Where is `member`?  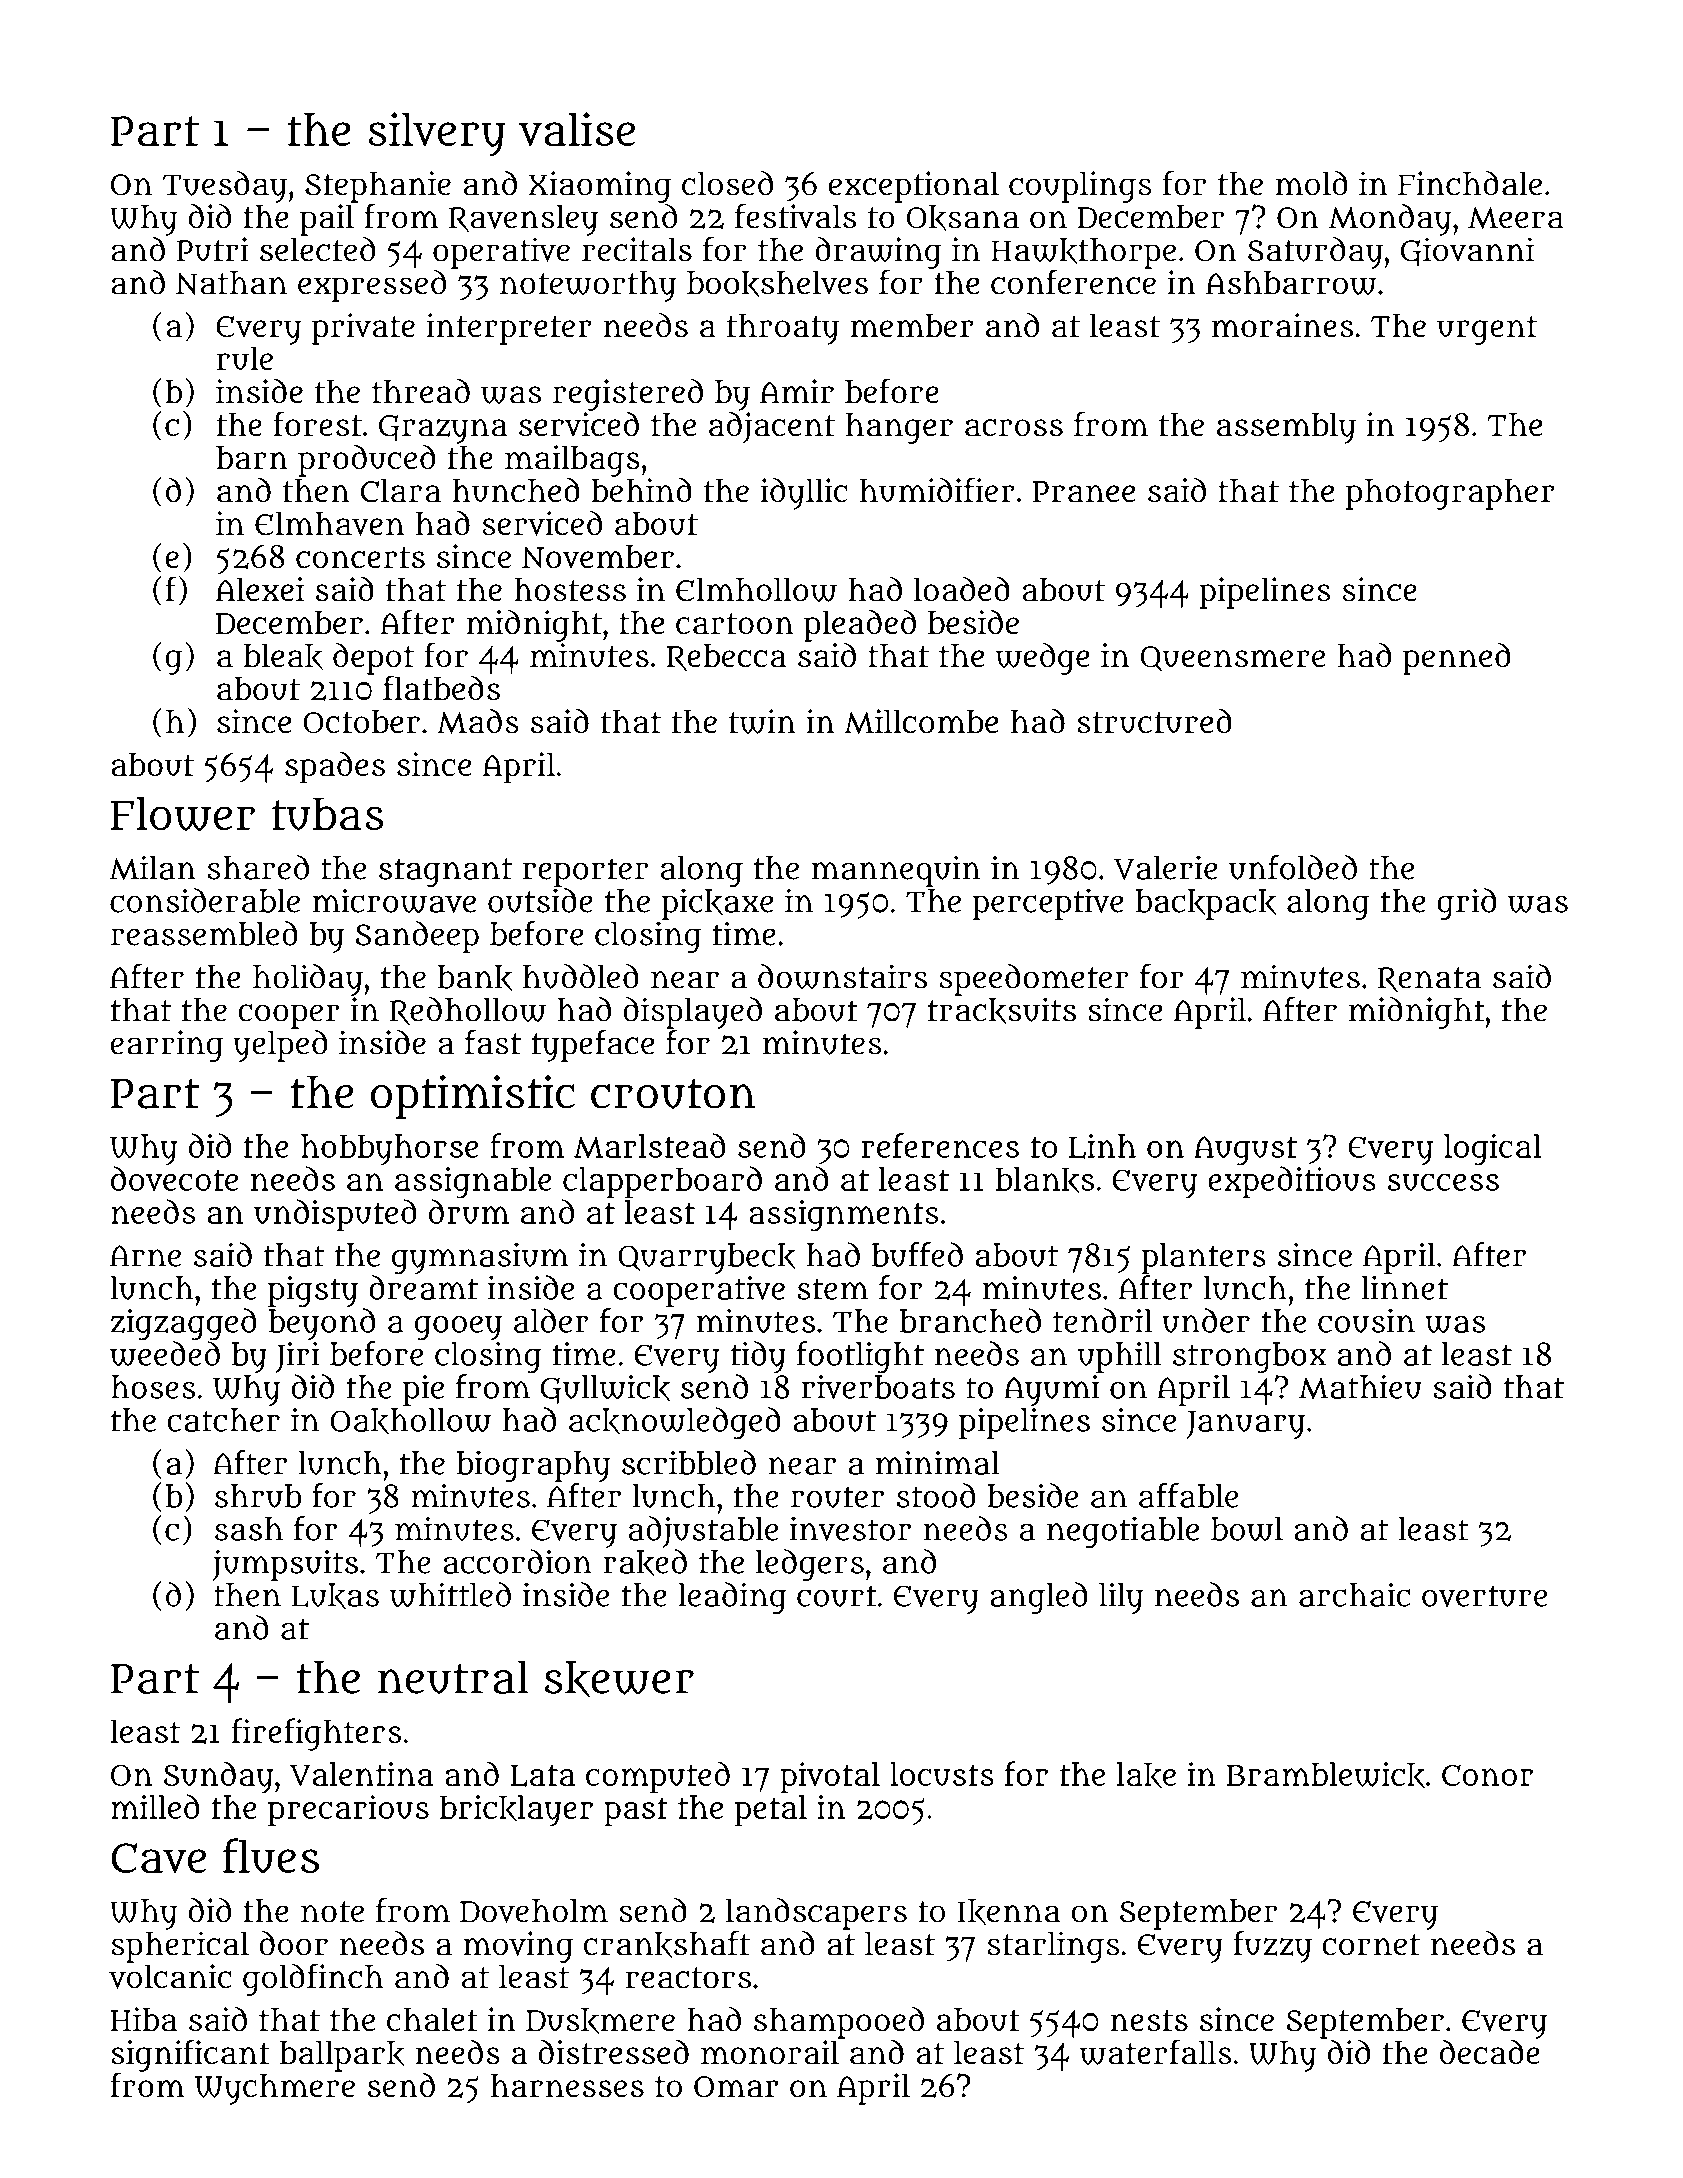 member is located at coordinates (912, 326).
